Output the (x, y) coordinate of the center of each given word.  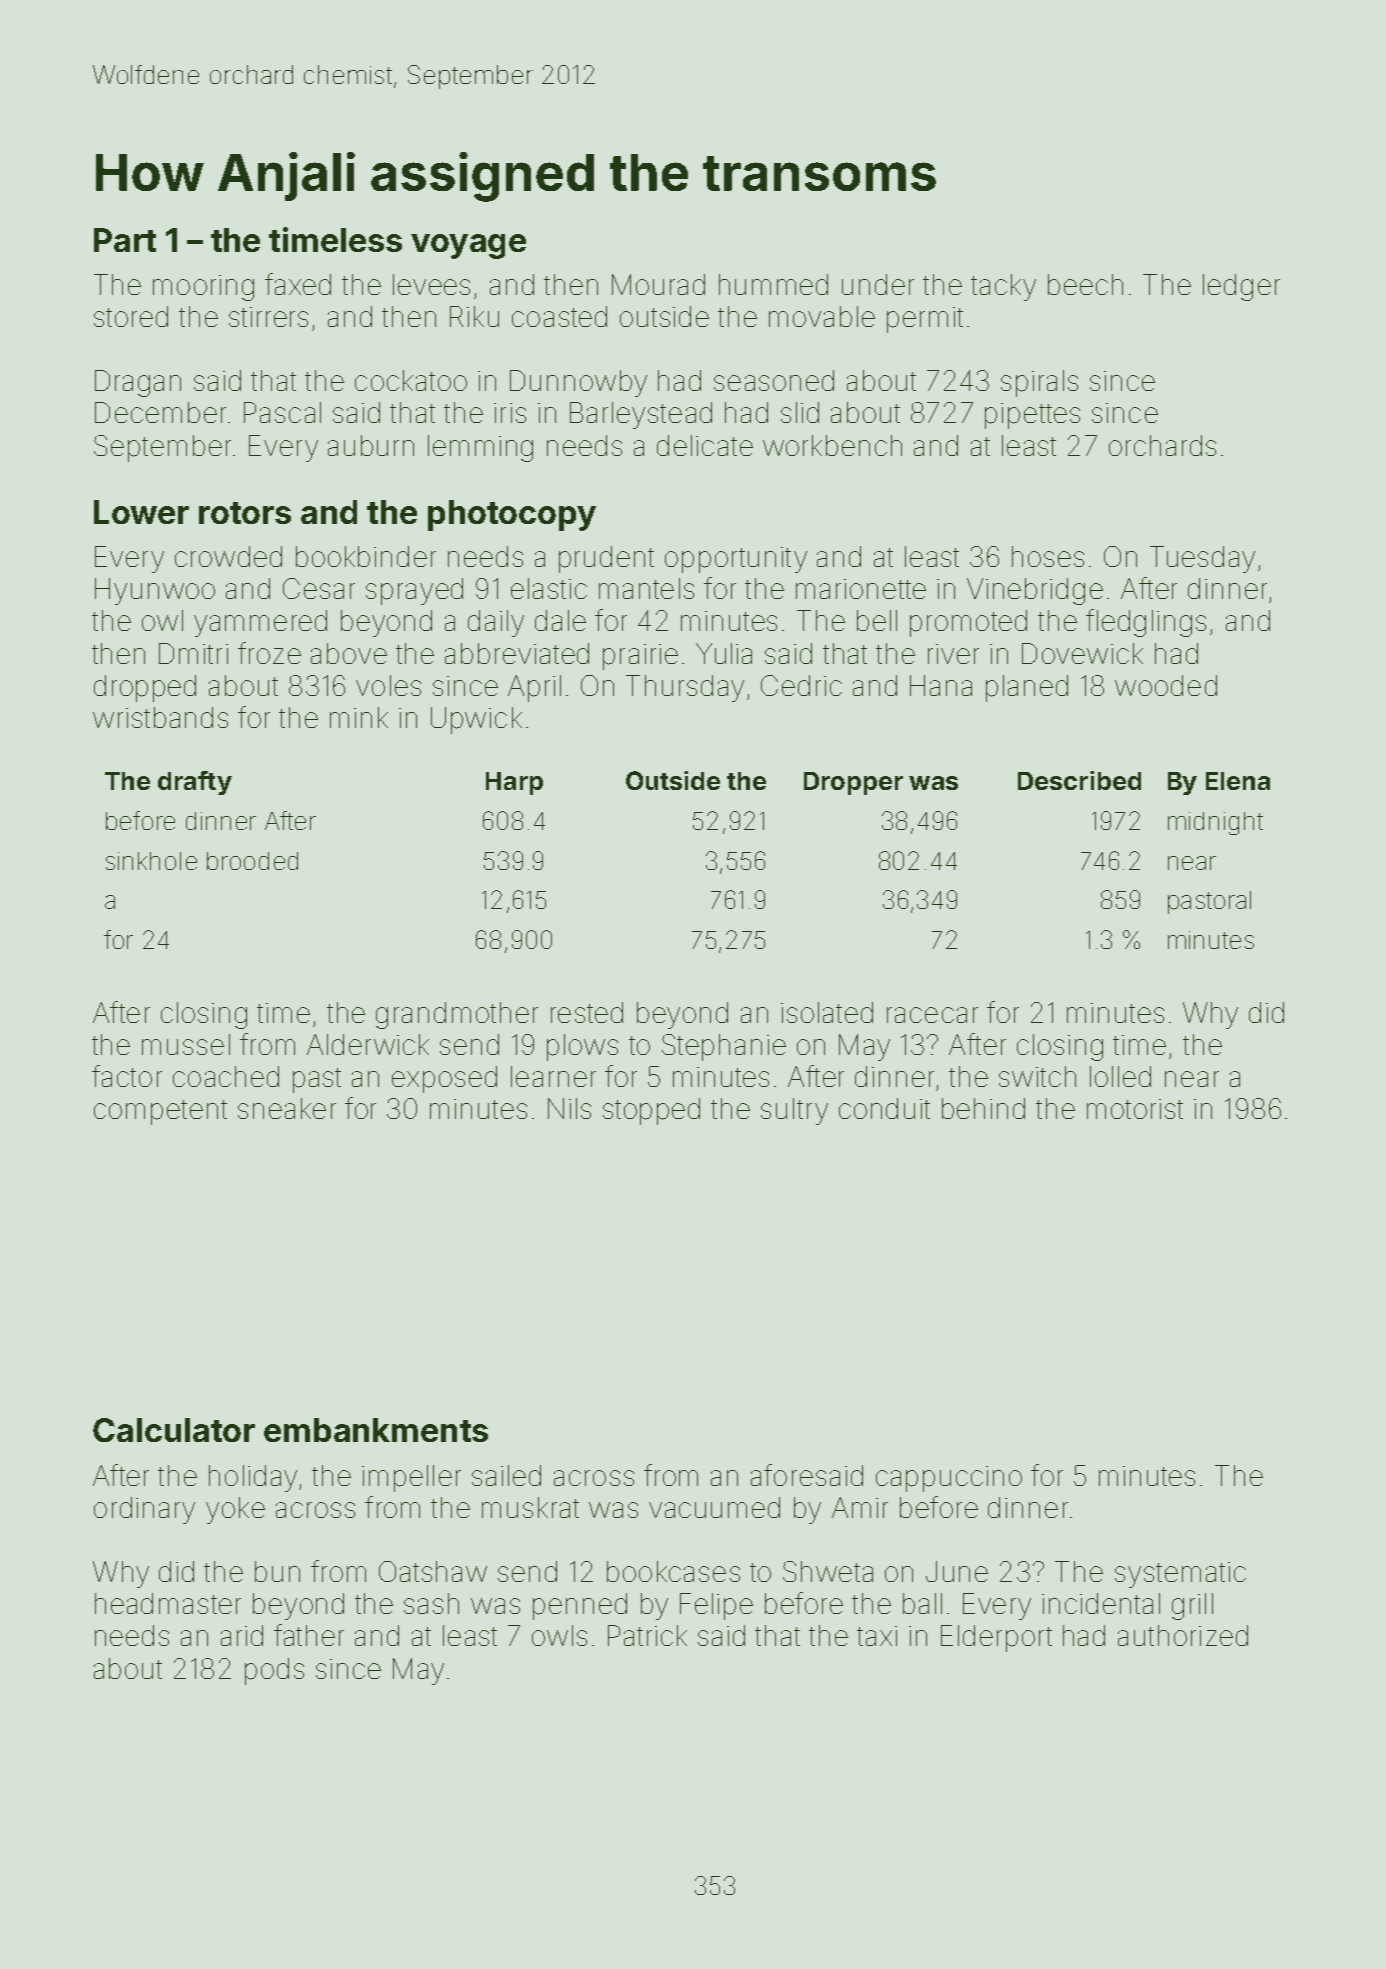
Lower (141, 512)
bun (277, 1571)
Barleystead (641, 415)
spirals (1039, 383)
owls (559, 1635)
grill (1192, 1606)
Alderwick (368, 1044)
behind (983, 1108)
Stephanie (724, 1047)
